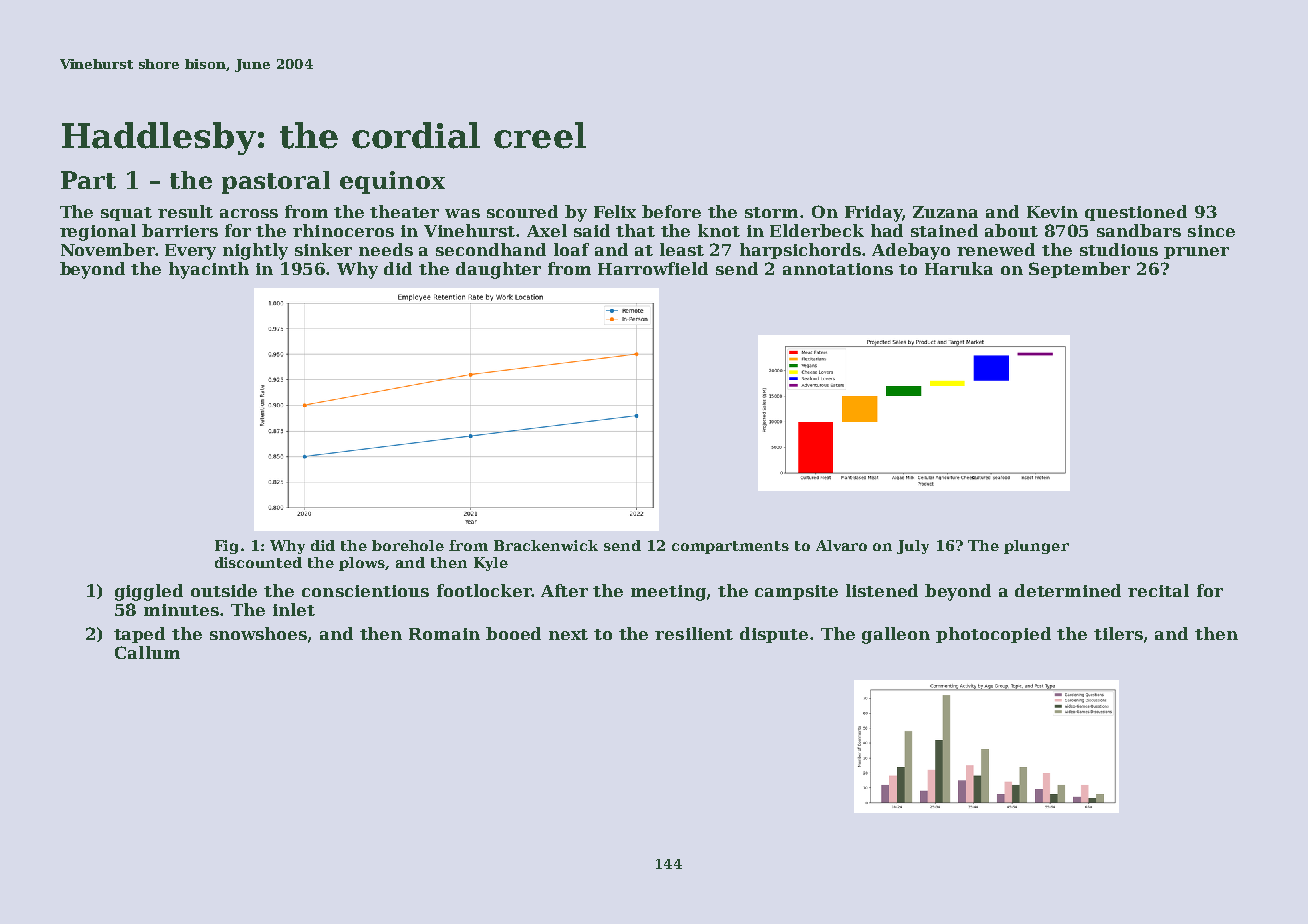 The image size is (1308, 924). Describe the element at coordinates (392, 182) in the page. I see `equinox` at that location.
